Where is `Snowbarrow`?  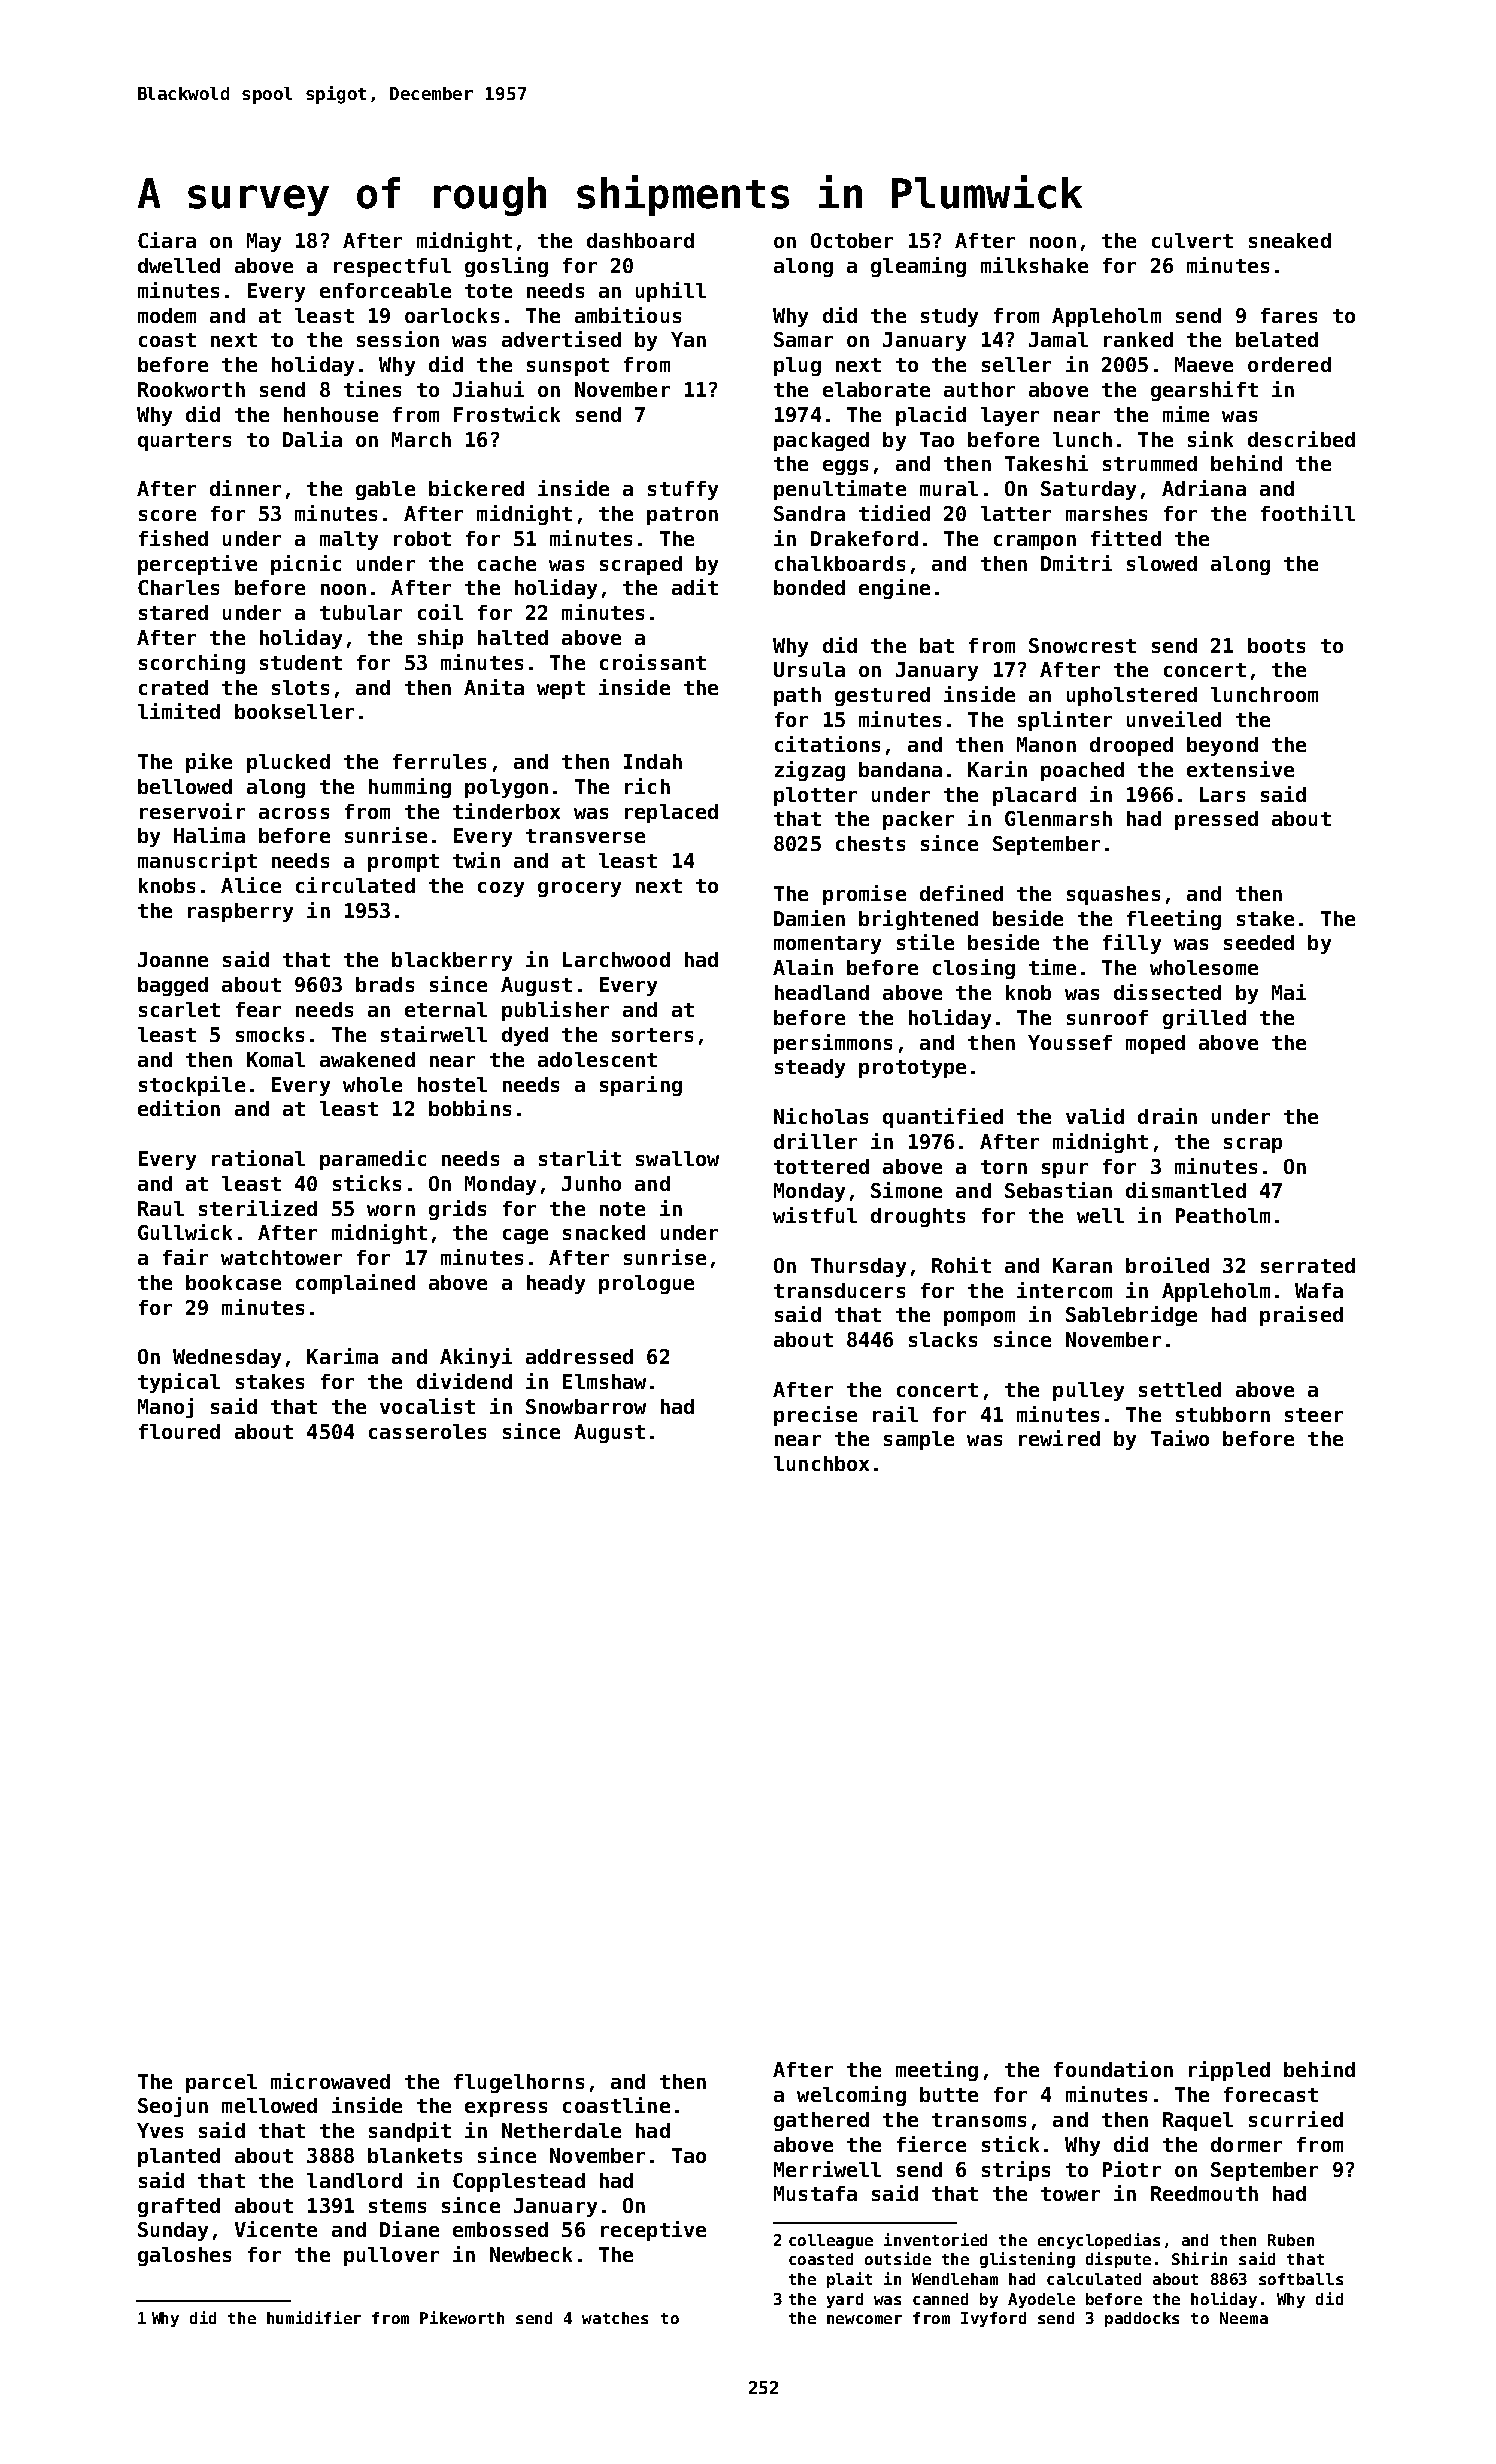 Snowbarrow is located at coordinates (586, 1406).
